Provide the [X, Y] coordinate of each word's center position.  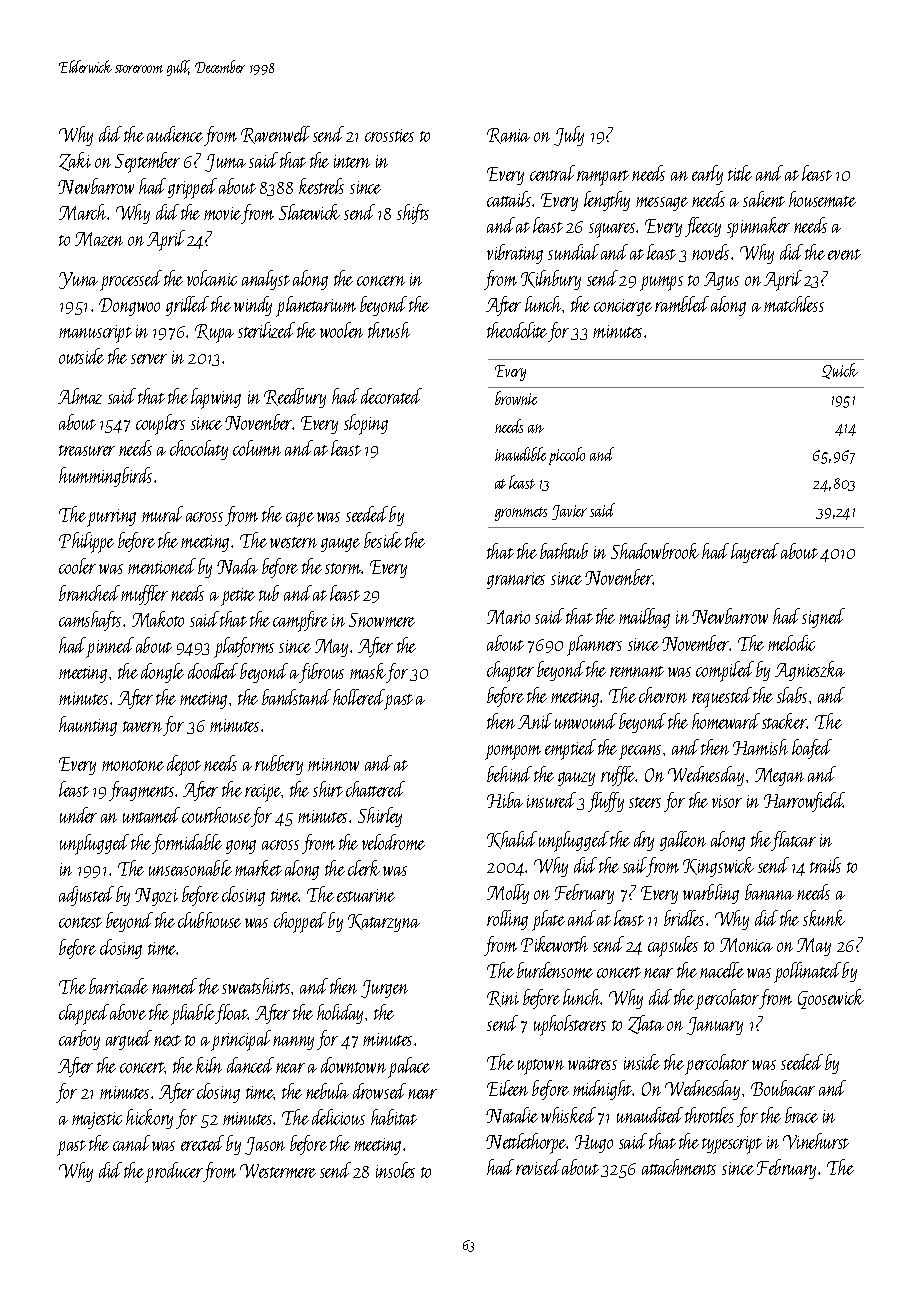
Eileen [507, 1088]
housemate [822, 199]
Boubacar [783, 1088]
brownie [516, 398]
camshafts [90, 621]
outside [81, 356]
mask [368, 671]
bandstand [296, 697]
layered [755, 553]
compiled [725, 671]
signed [823, 618]
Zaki [75, 161]
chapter [510, 671]
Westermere [278, 1171]
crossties [389, 135]
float [231, 1014]
